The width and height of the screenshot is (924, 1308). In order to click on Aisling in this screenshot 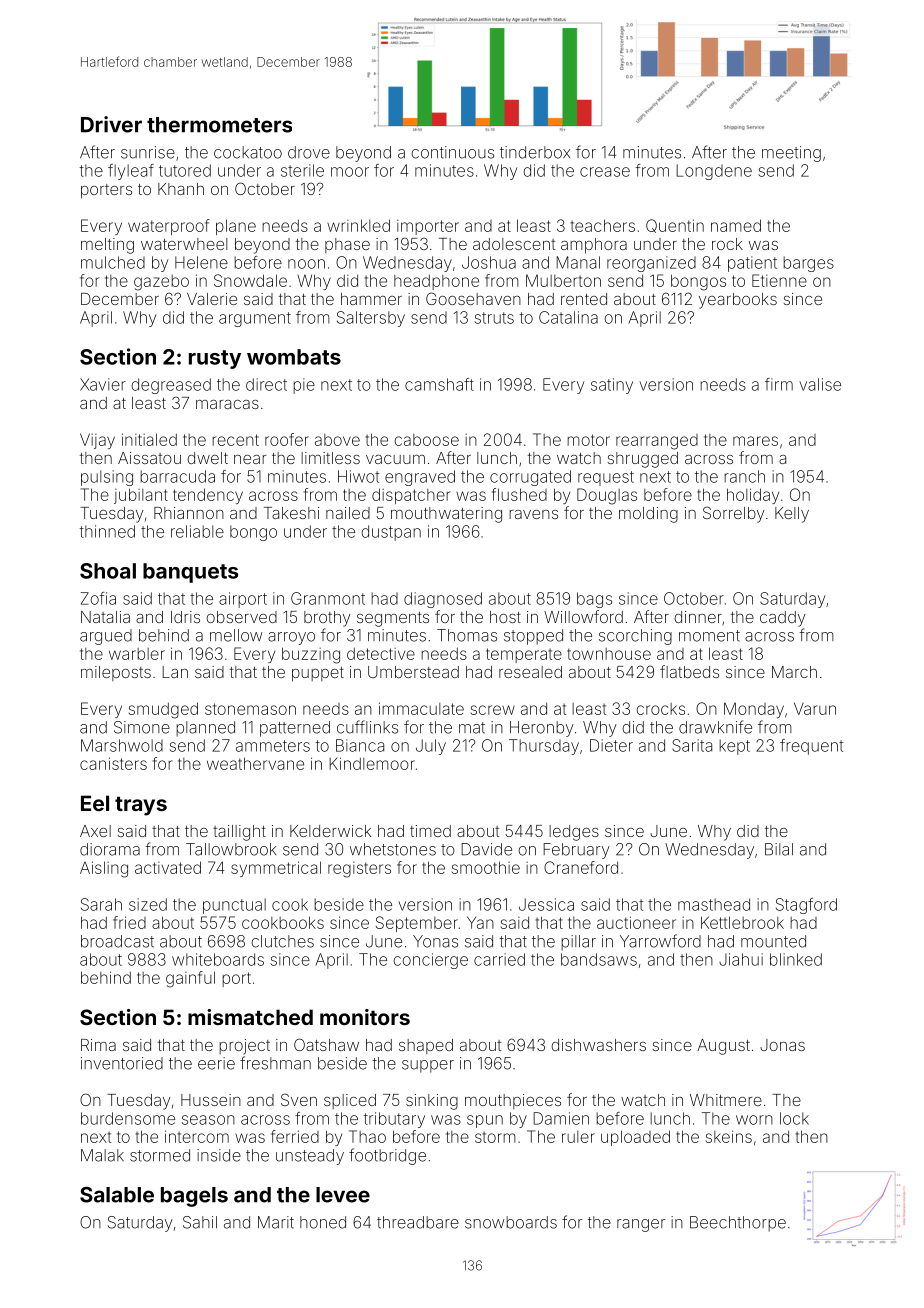, I will do `click(104, 869)`.
